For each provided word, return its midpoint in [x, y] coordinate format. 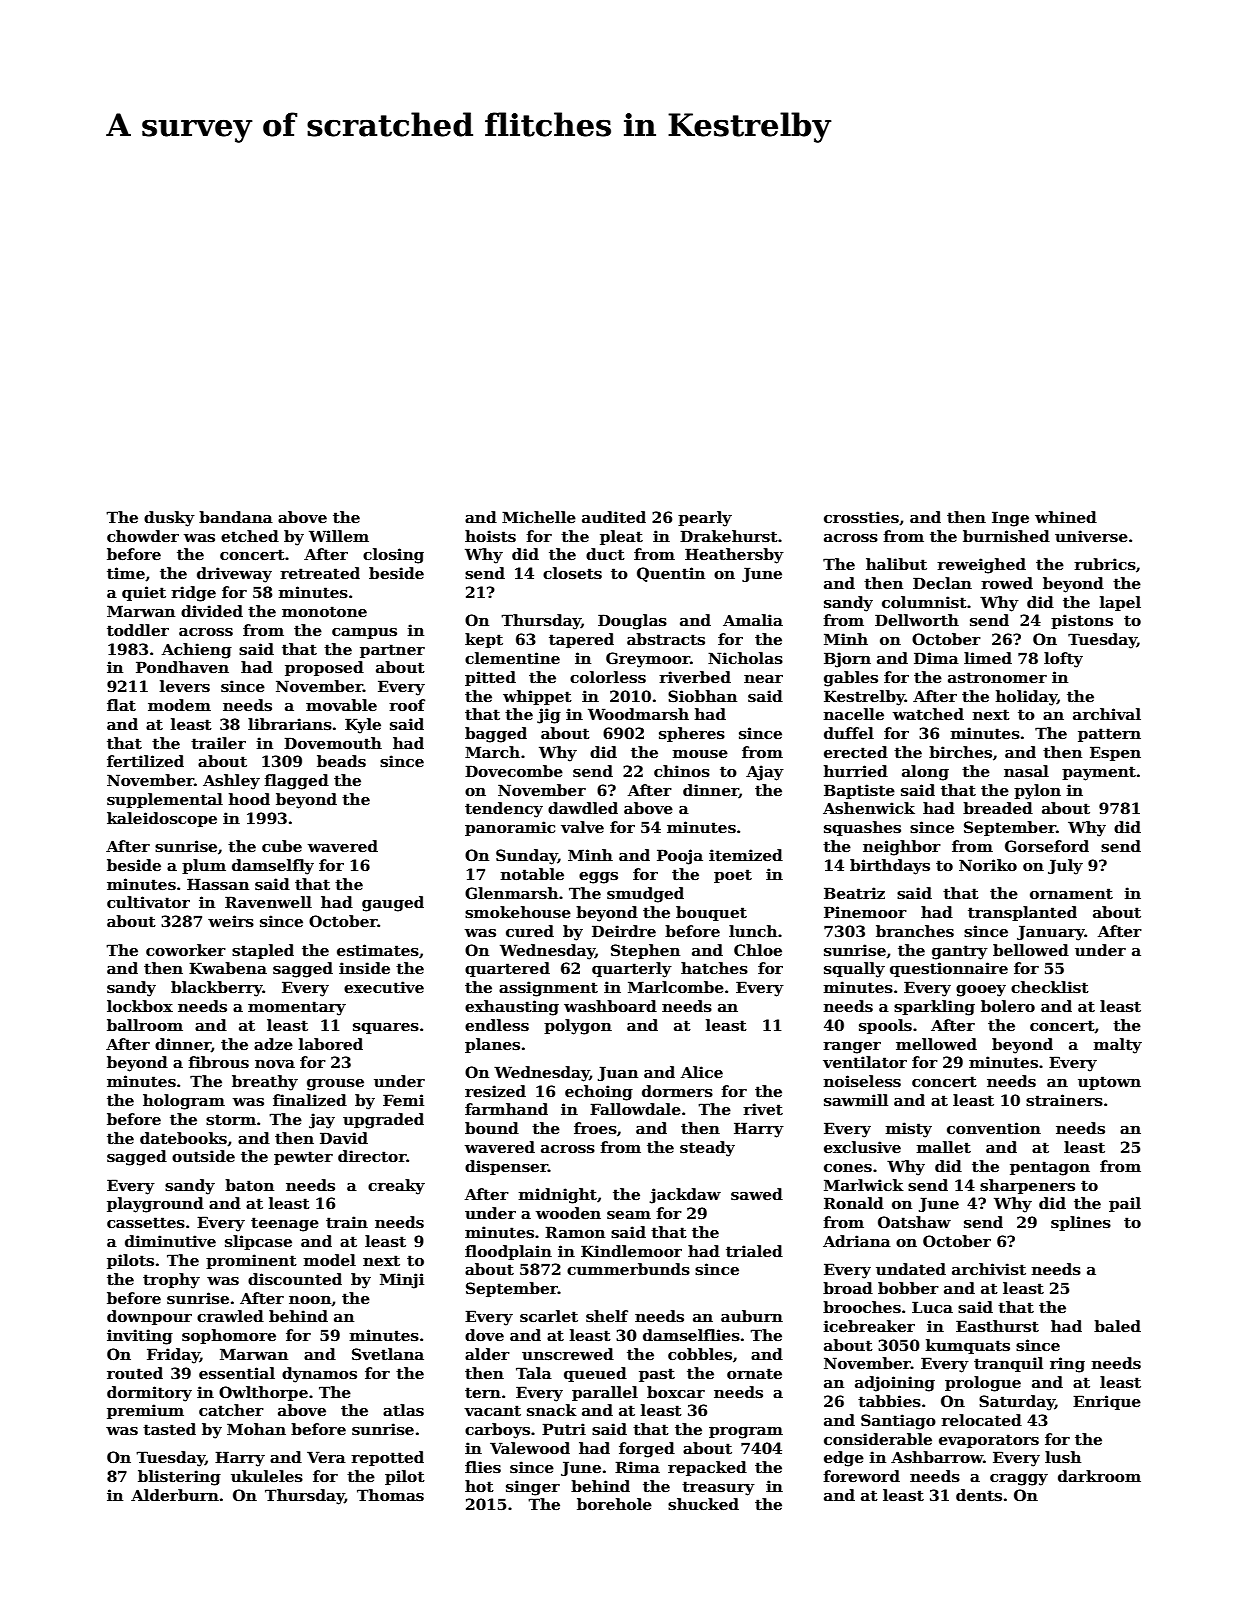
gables [851, 679]
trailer [218, 743]
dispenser [506, 1167]
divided [212, 611]
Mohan [256, 1429]
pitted [490, 678]
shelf [607, 1316]
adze [273, 1044]
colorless [608, 677]
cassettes [146, 1222]
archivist [989, 1269]
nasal [1026, 771]
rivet [763, 1109]
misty [909, 1130]
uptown [1109, 1083]
